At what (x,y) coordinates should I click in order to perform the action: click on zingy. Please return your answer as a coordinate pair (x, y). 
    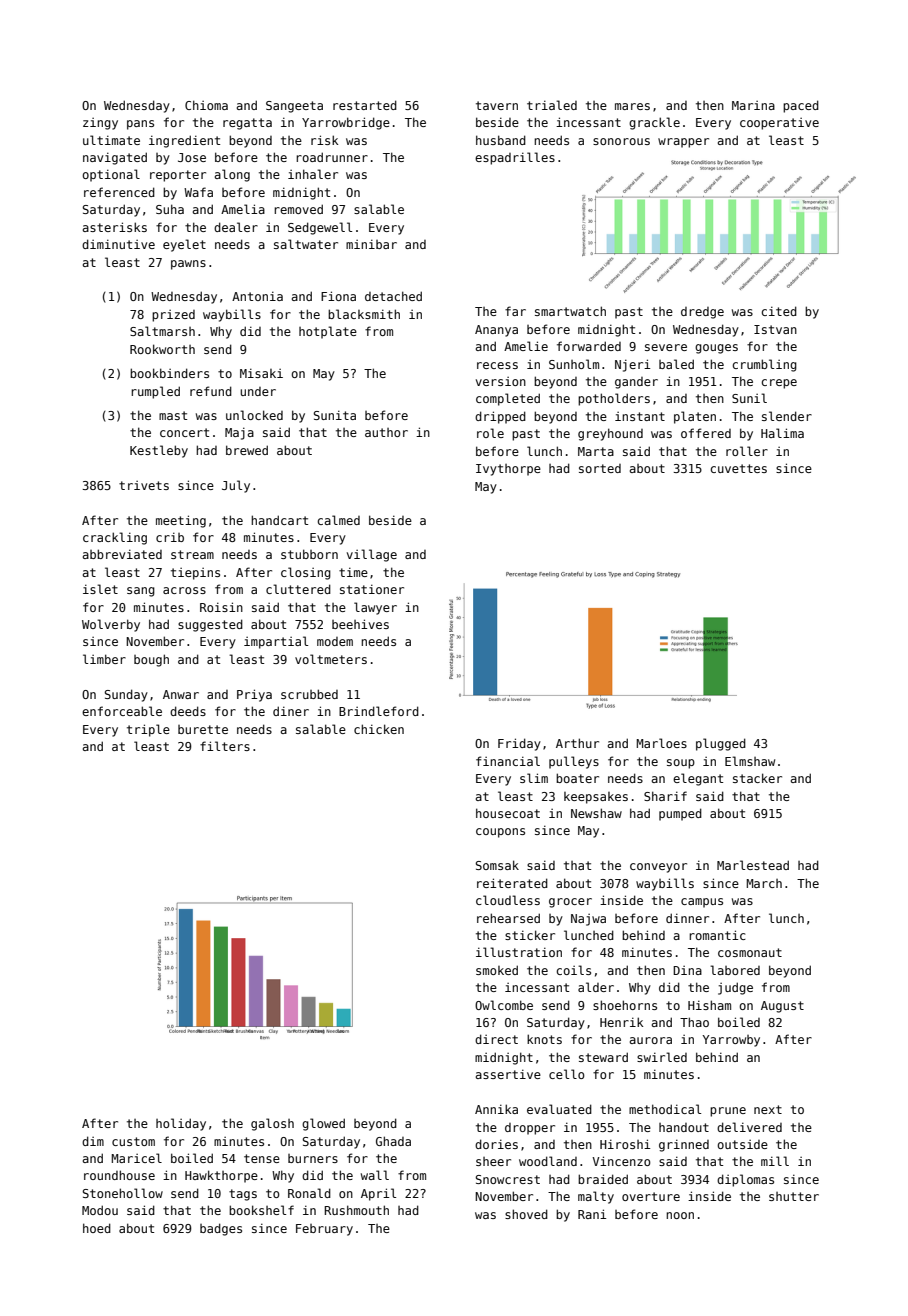
    Looking at the image, I should click on (100, 124).
